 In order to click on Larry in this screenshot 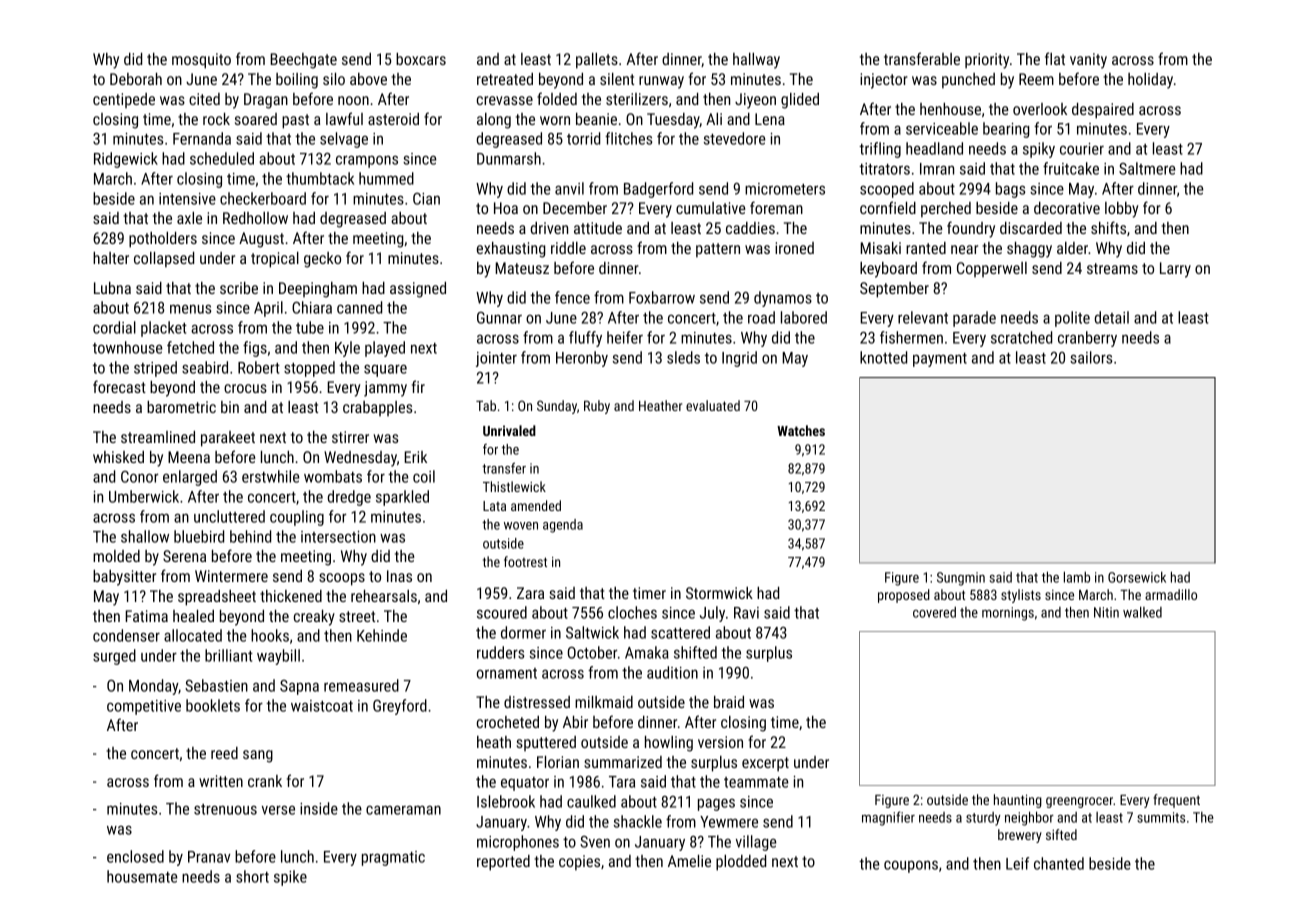, I will do `click(1175, 270)`.
